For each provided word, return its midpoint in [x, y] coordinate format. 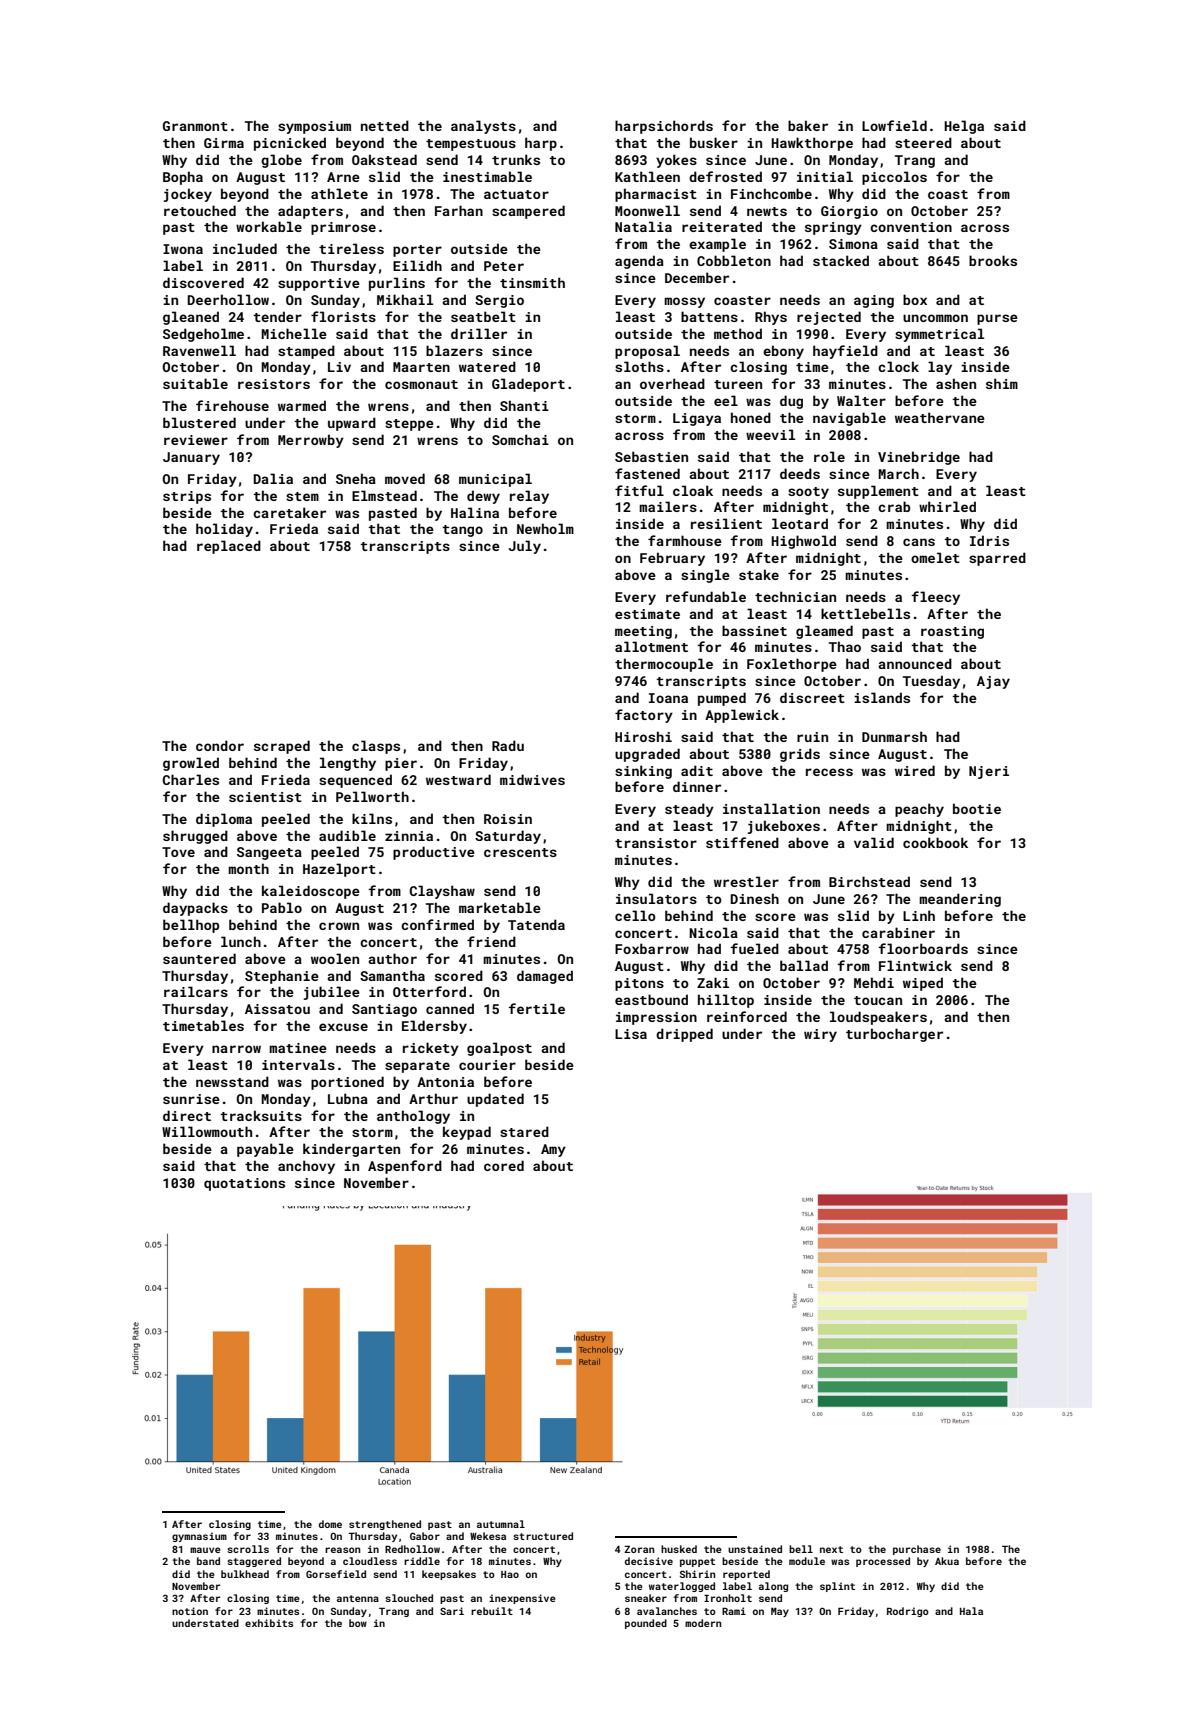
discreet [812, 697]
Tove [178, 852]
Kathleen [647, 176]
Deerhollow [228, 299]
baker [808, 125]
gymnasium [199, 1537]
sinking [643, 772]
